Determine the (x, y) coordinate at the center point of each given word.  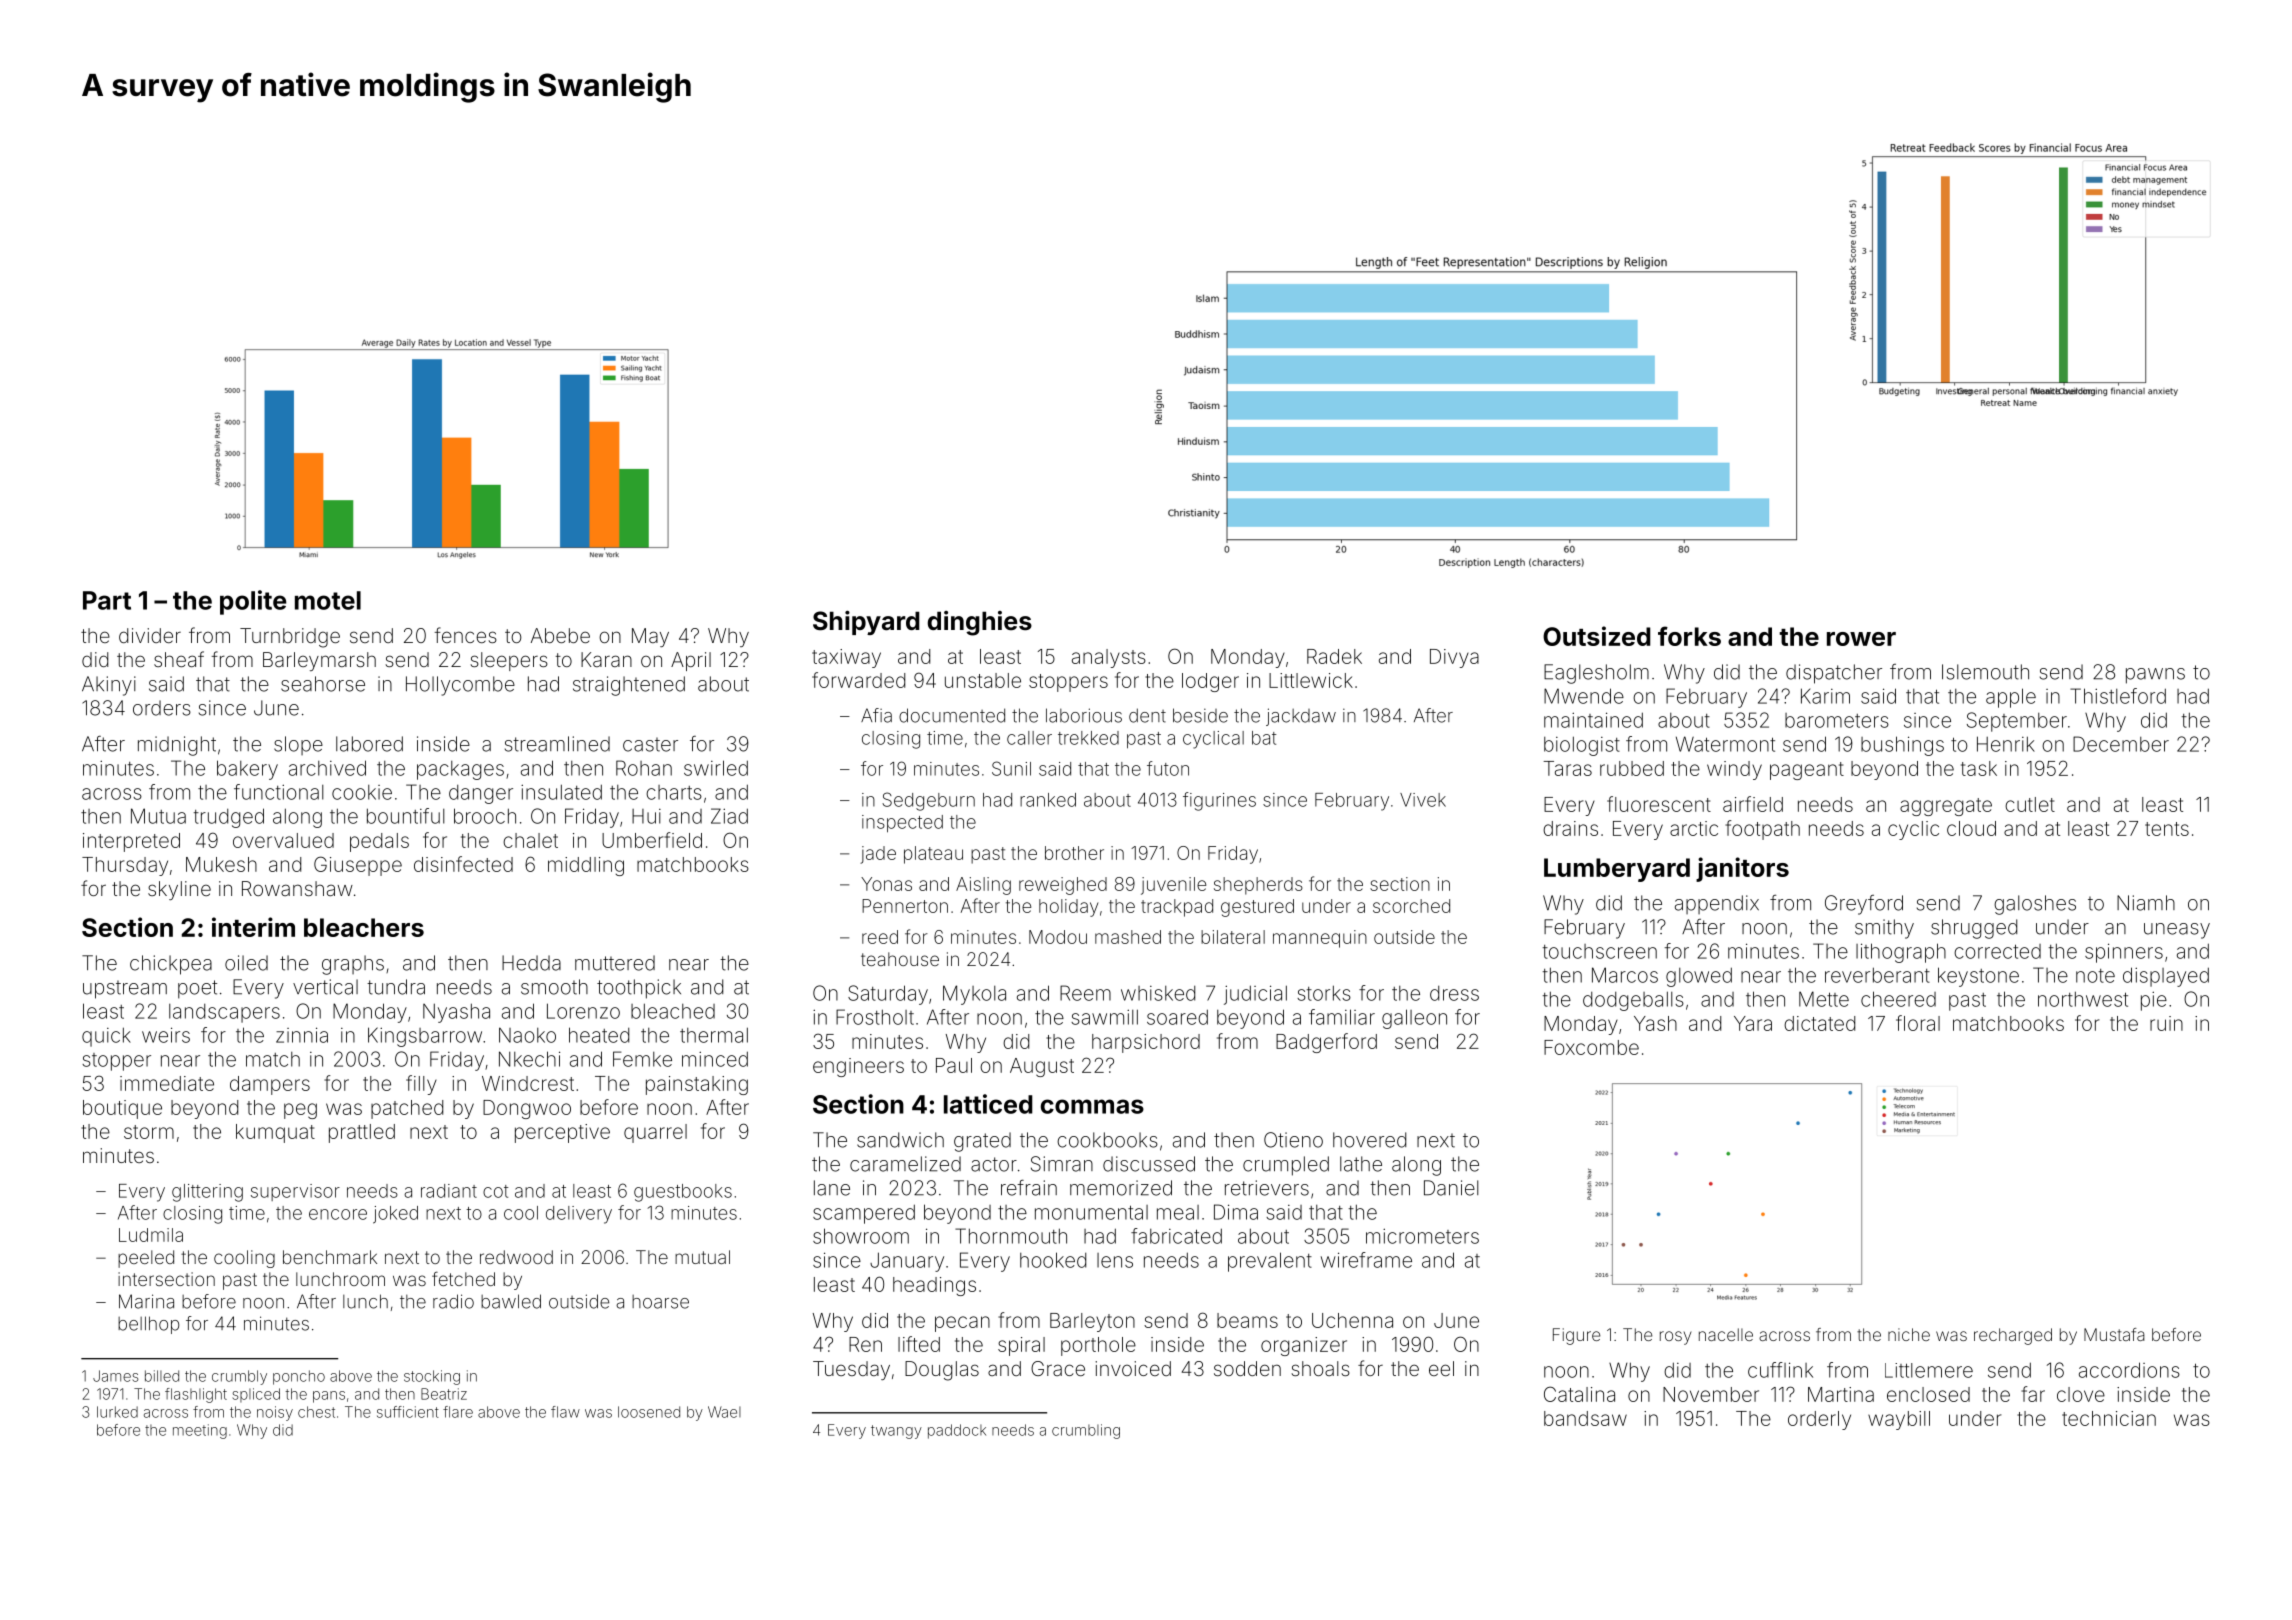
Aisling (983, 886)
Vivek (1423, 800)
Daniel (1451, 1188)
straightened (629, 686)
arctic (1694, 828)
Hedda (531, 963)
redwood (516, 1257)
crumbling (1086, 1431)
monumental (1091, 1212)
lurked (117, 1412)
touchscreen (1600, 951)
